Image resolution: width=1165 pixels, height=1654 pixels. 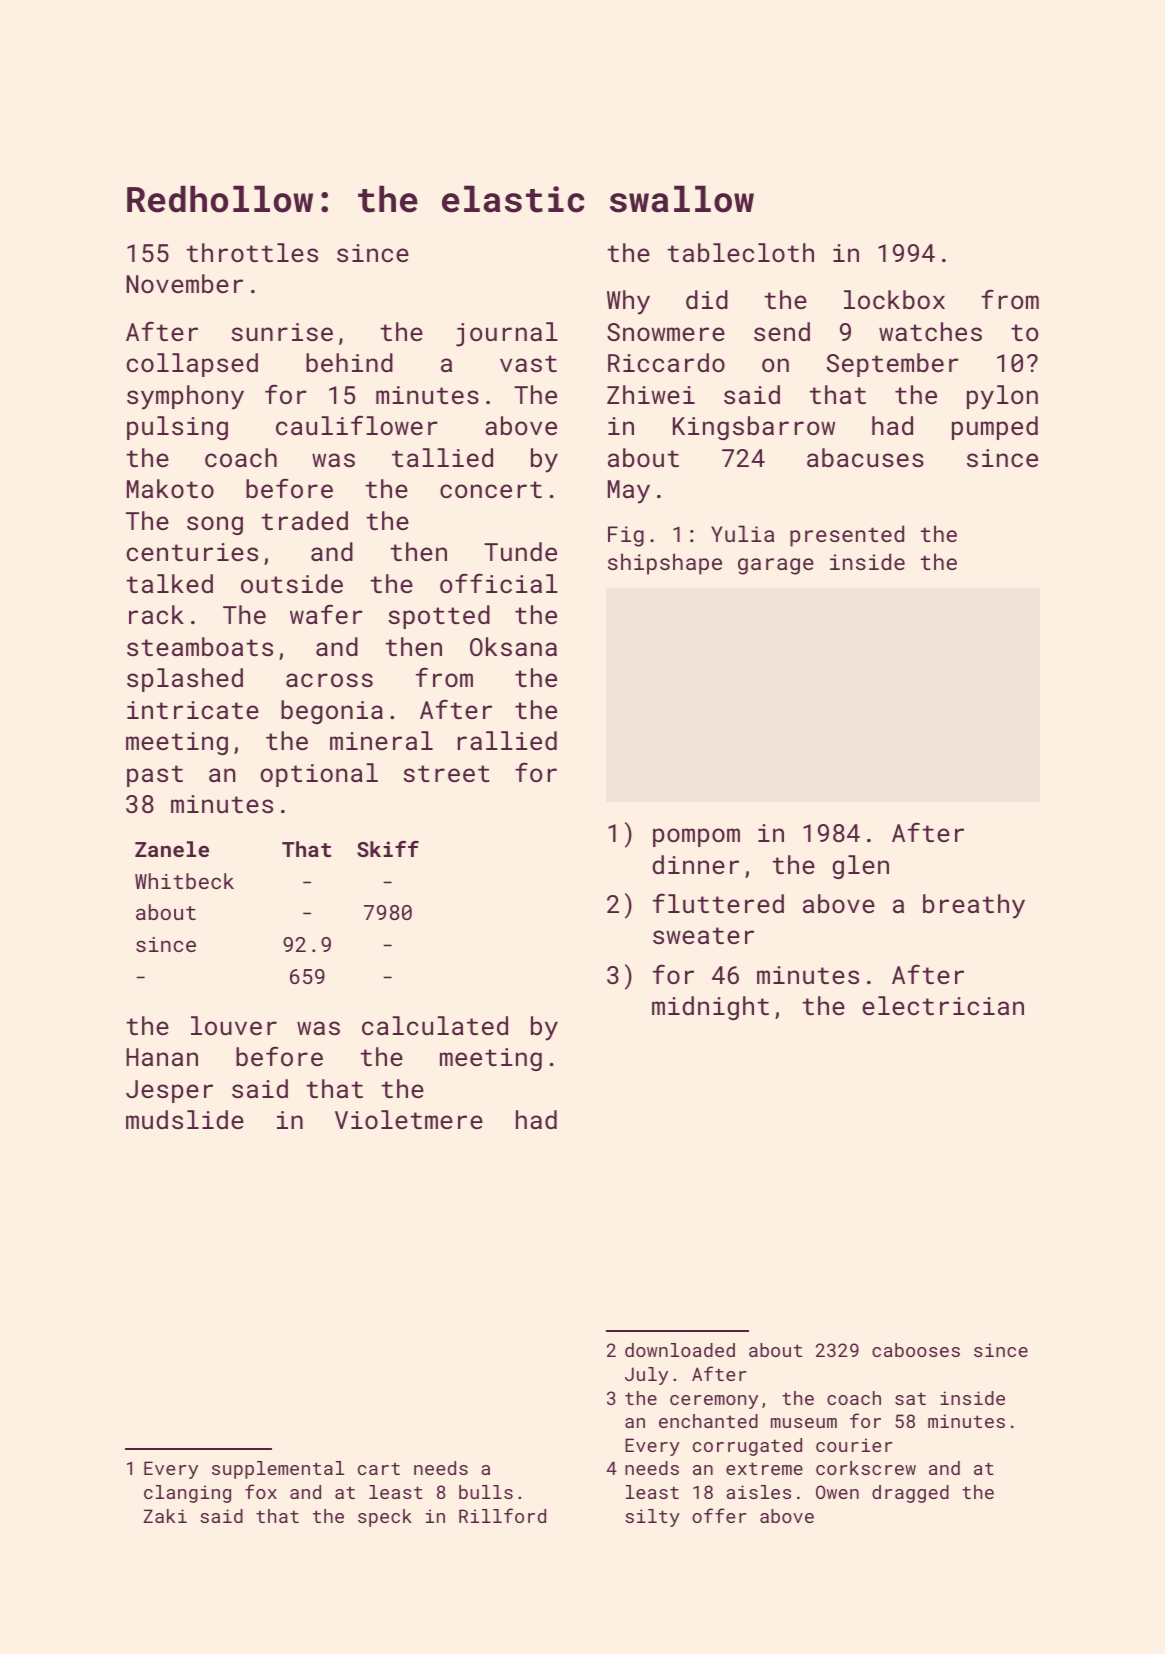 What do you see at coordinates (782, 331) in the screenshot?
I see `send` at bounding box center [782, 331].
